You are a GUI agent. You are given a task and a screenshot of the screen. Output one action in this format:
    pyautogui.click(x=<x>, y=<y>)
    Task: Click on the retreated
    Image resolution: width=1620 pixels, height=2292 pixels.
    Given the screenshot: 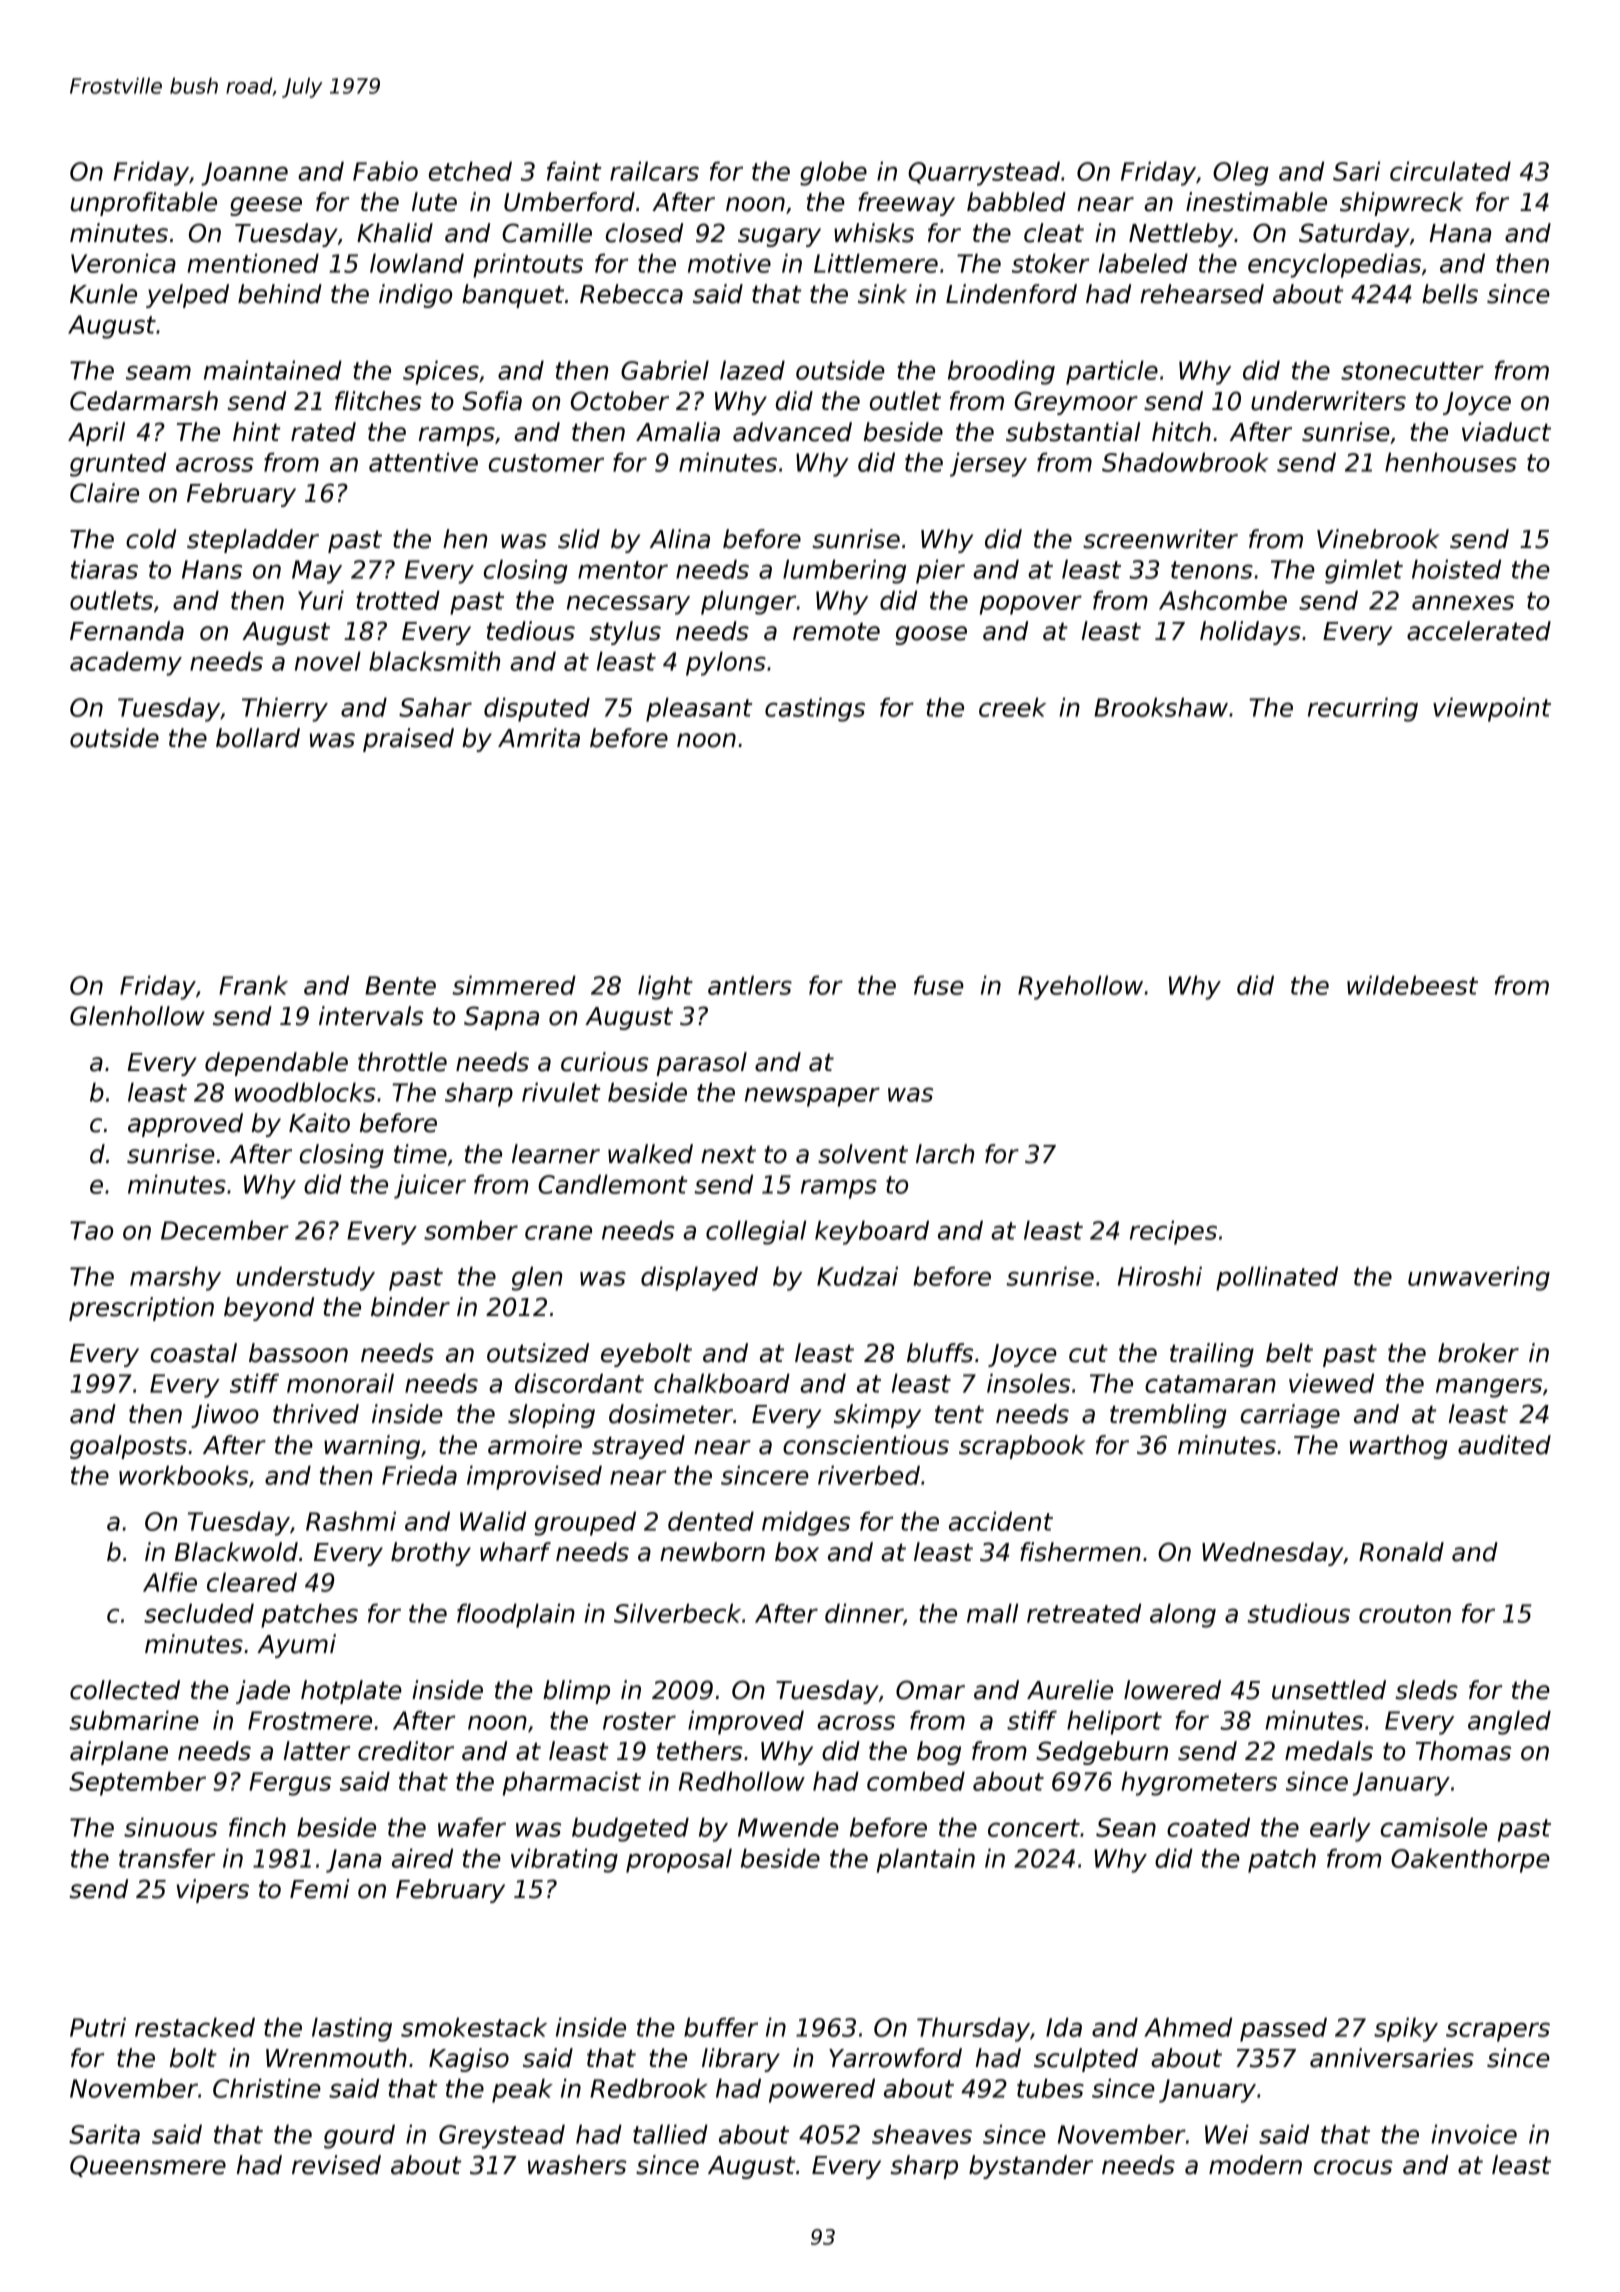 What is the action you would take?
    pyautogui.click(x=1084, y=1613)
